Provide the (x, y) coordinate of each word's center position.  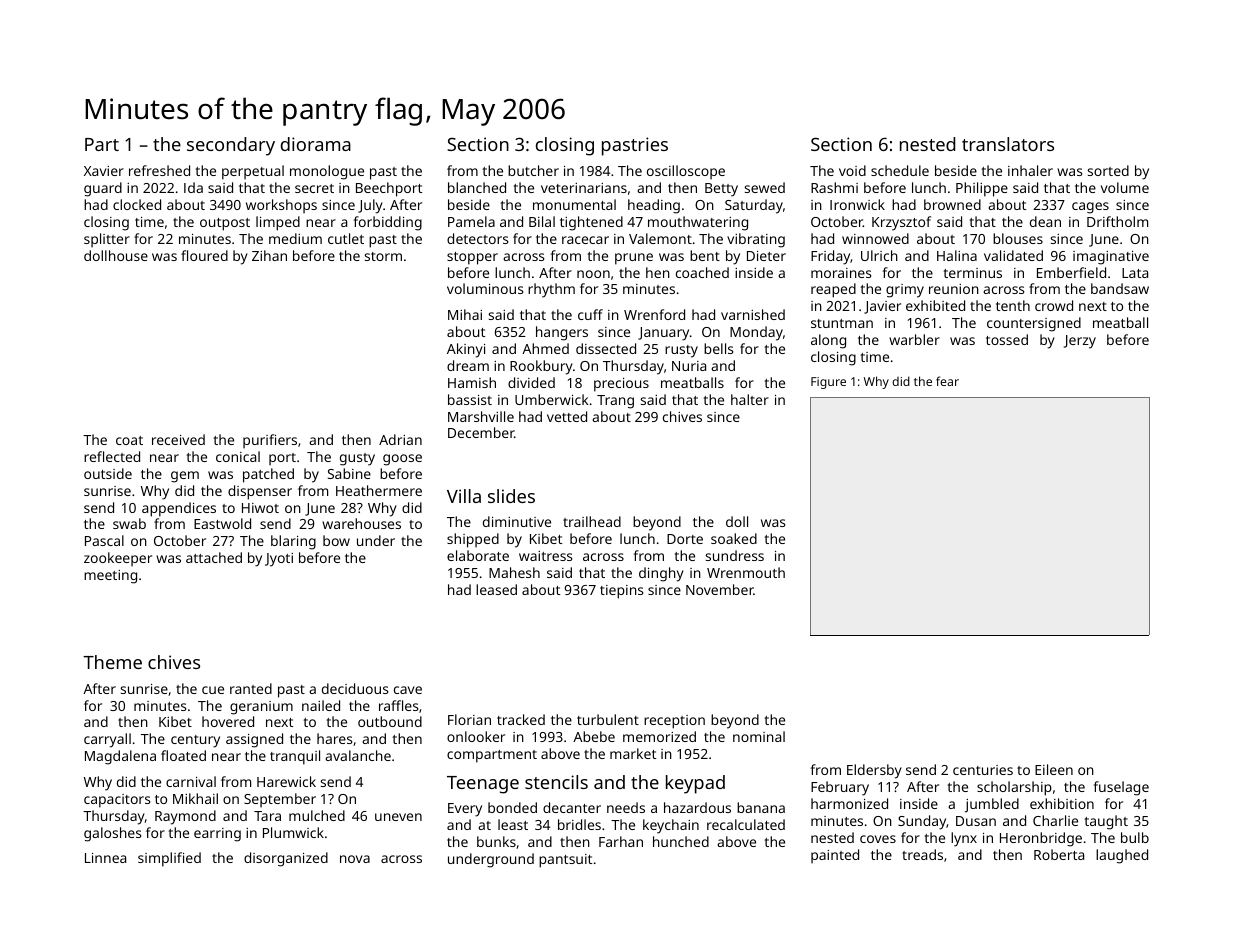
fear (947, 381)
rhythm (551, 290)
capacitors (117, 801)
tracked (521, 719)
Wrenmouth (746, 572)
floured (204, 255)
